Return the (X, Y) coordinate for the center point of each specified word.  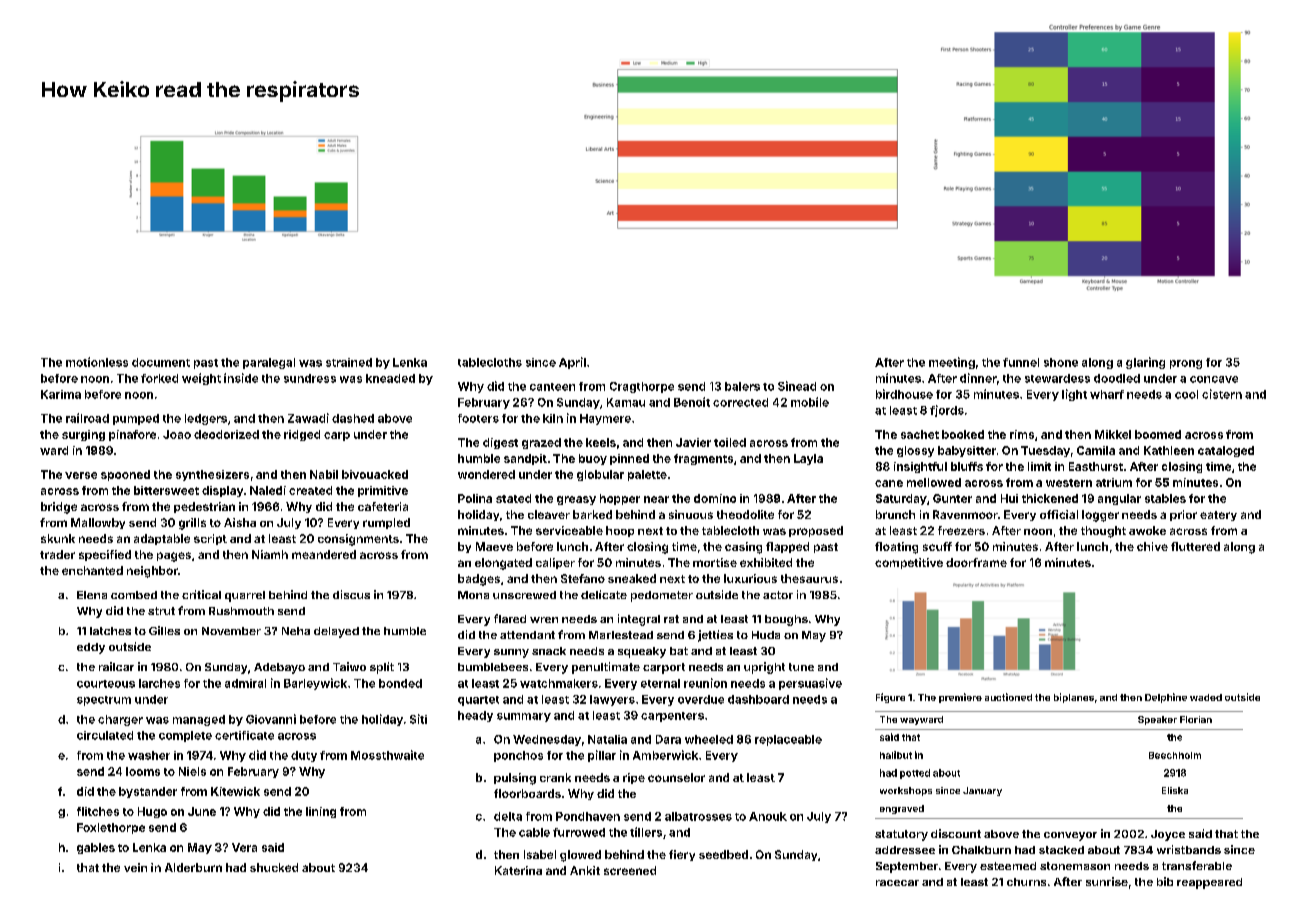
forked (159, 378)
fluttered (1195, 546)
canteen (552, 387)
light (1074, 395)
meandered (324, 554)
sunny (511, 653)
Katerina (518, 870)
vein (135, 867)
